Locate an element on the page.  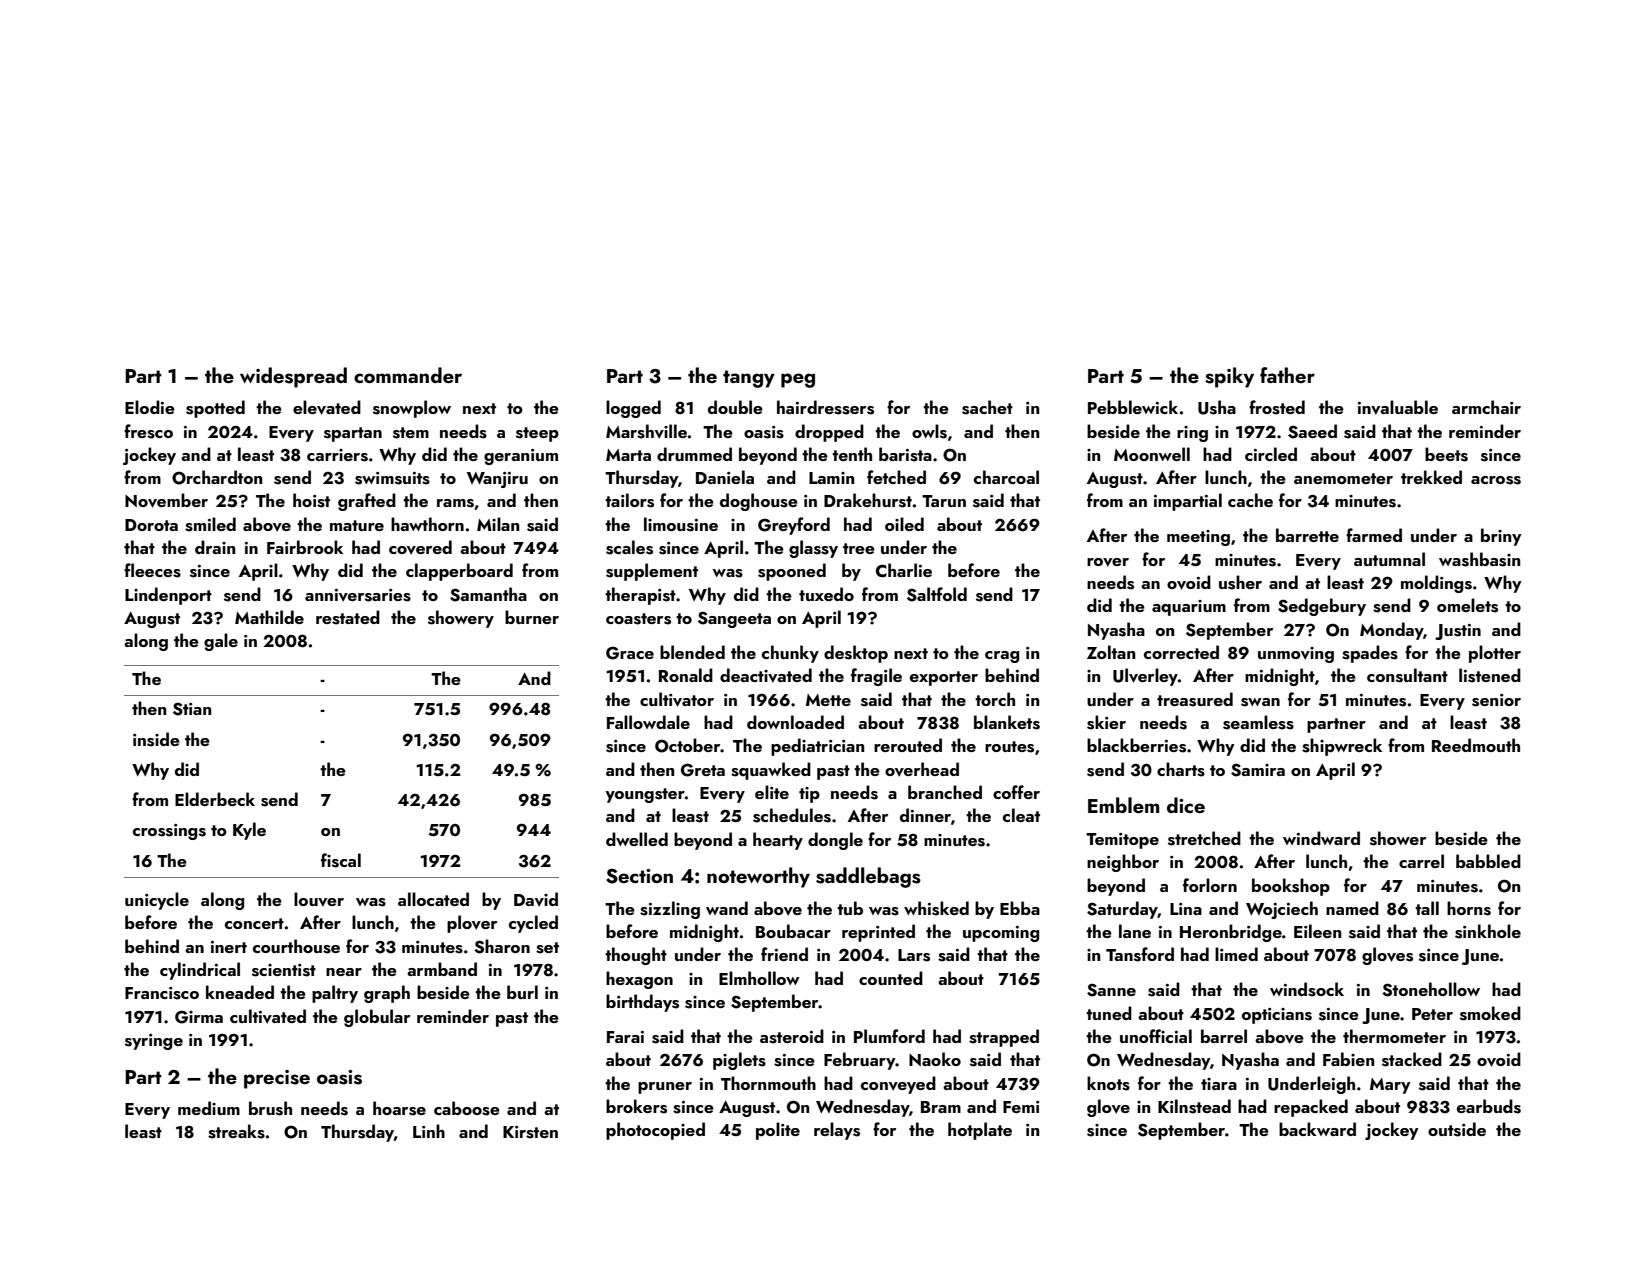
owls is located at coordinates (929, 431).
